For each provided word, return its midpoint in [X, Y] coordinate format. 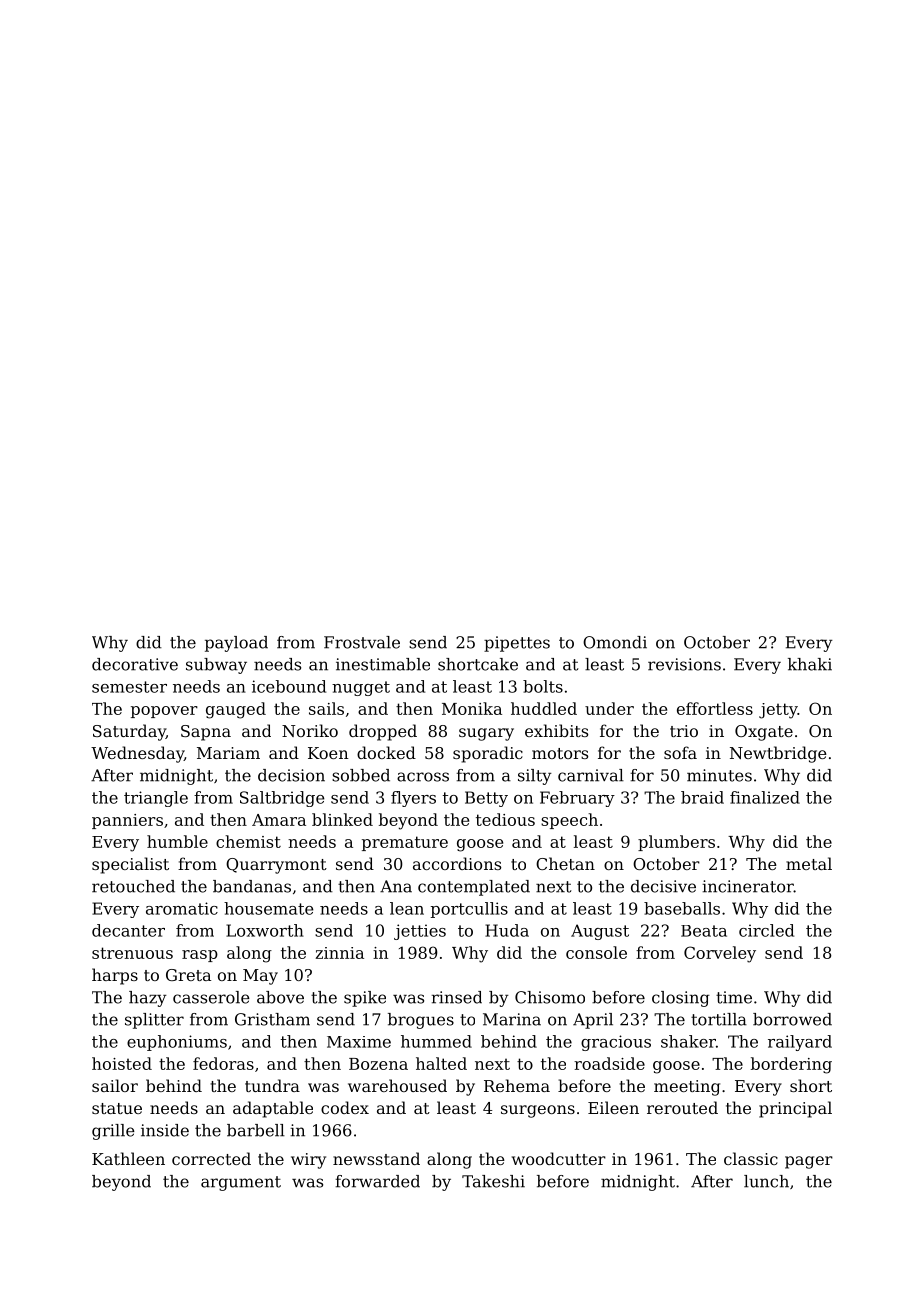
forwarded [377, 1181]
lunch [766, 1181]
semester [129, 687]
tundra [272, 1085]
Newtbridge [778, 754]
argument [241, 1183]
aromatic [182, 908]
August [600, 932]
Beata [704, 931]
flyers [413, 799]
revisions [684, 664]
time [734, 997]
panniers [127, 821]
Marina [512, 1019]
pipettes [517, 644]
